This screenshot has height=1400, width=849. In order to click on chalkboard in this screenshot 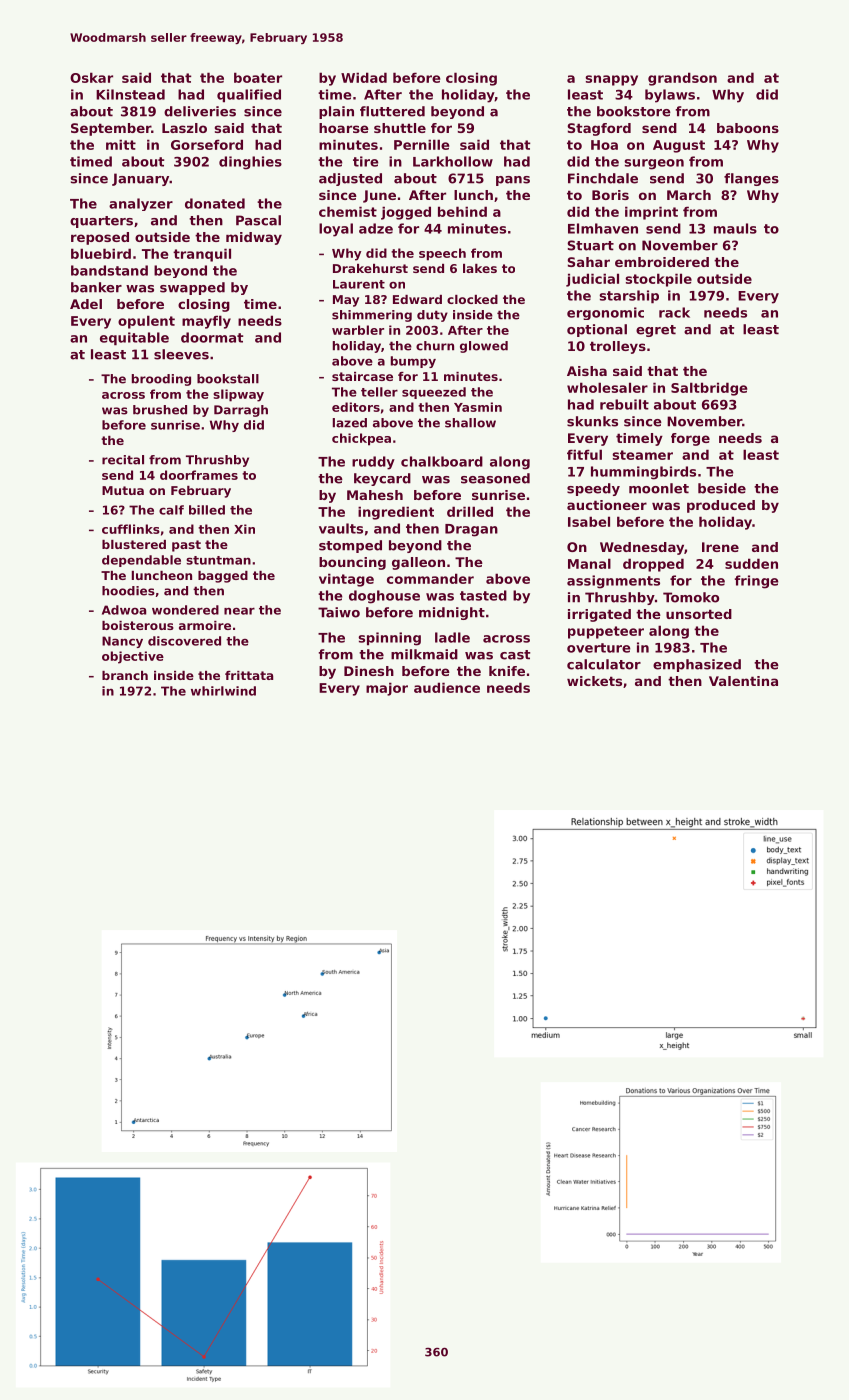, I will do `click(442, 461)`.
